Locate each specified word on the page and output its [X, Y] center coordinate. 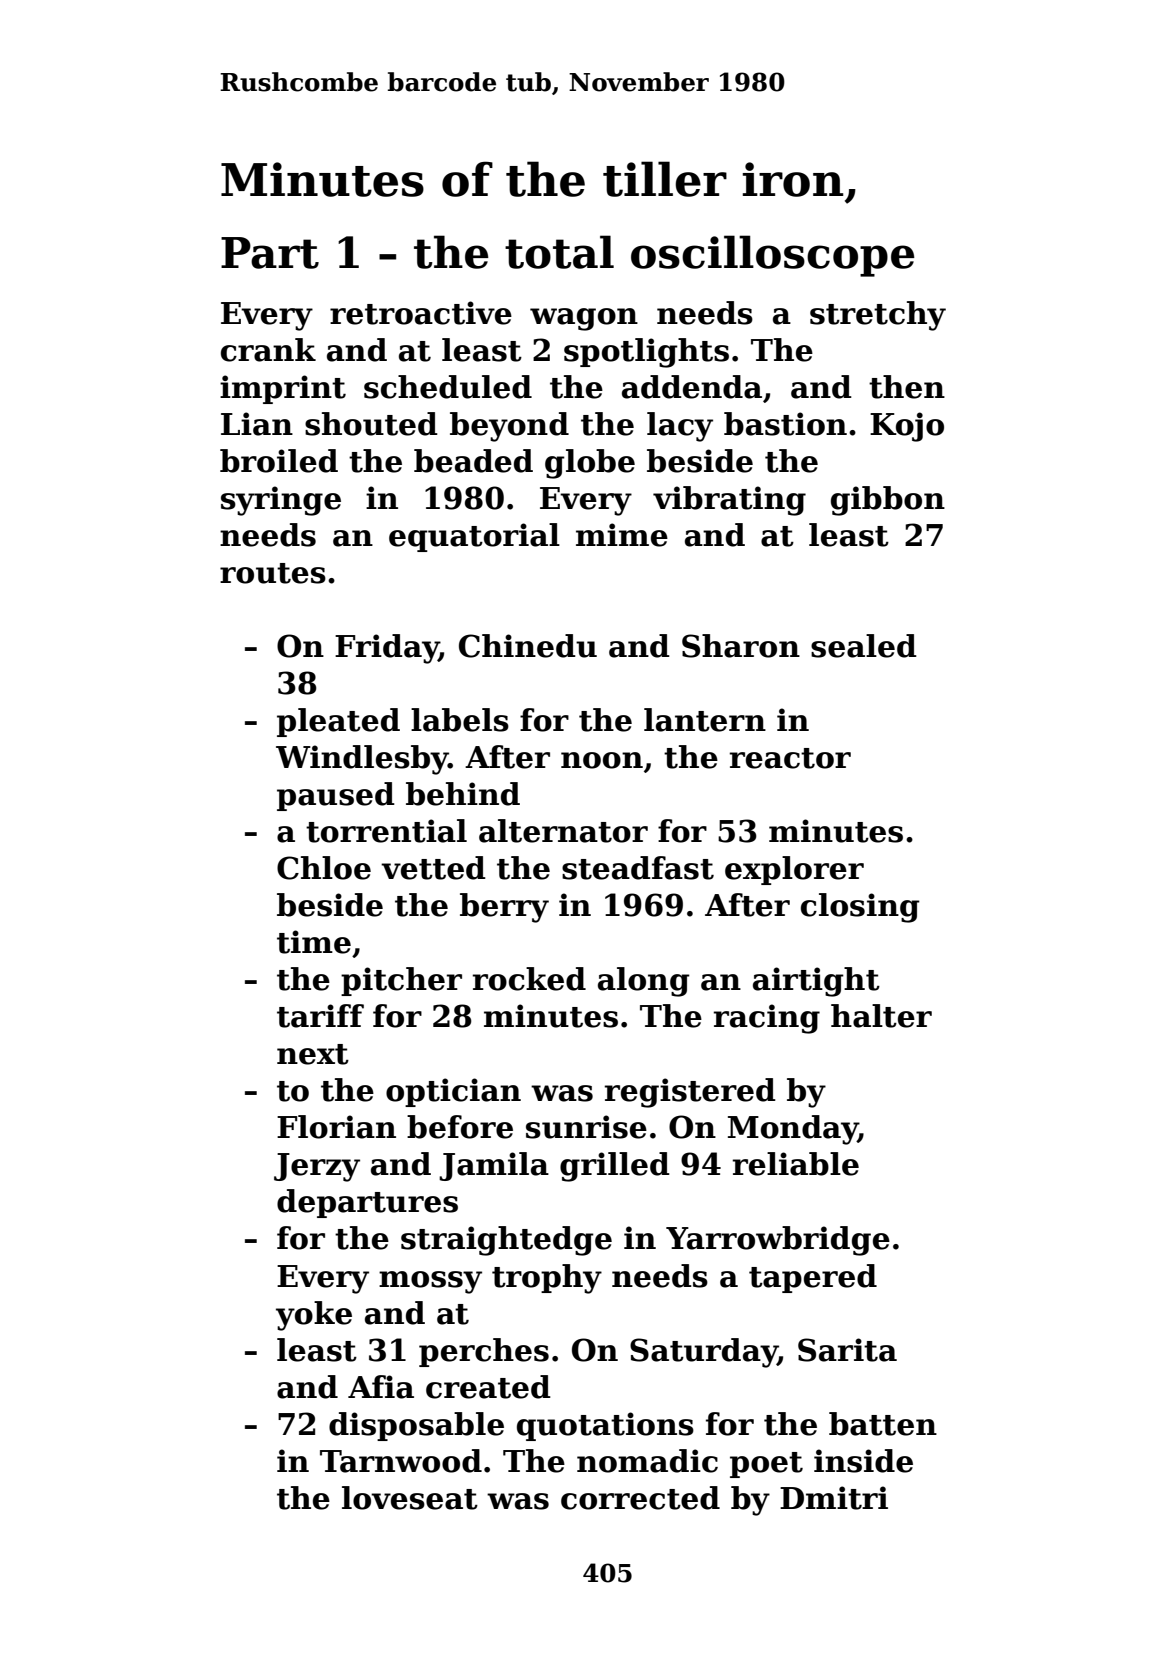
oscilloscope [773, 256]
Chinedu [528, 646]
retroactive [421, 313]
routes [273, 573]
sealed [864, 646]
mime [622, 535]
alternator [563, 831]
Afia [381, 1387]
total [559, 252]
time [314, 942]
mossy [430, 1282]
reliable [796, 1164]
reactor [790, 758]
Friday [387, 649]
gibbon [888, 501]
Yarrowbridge [778, 1241]
